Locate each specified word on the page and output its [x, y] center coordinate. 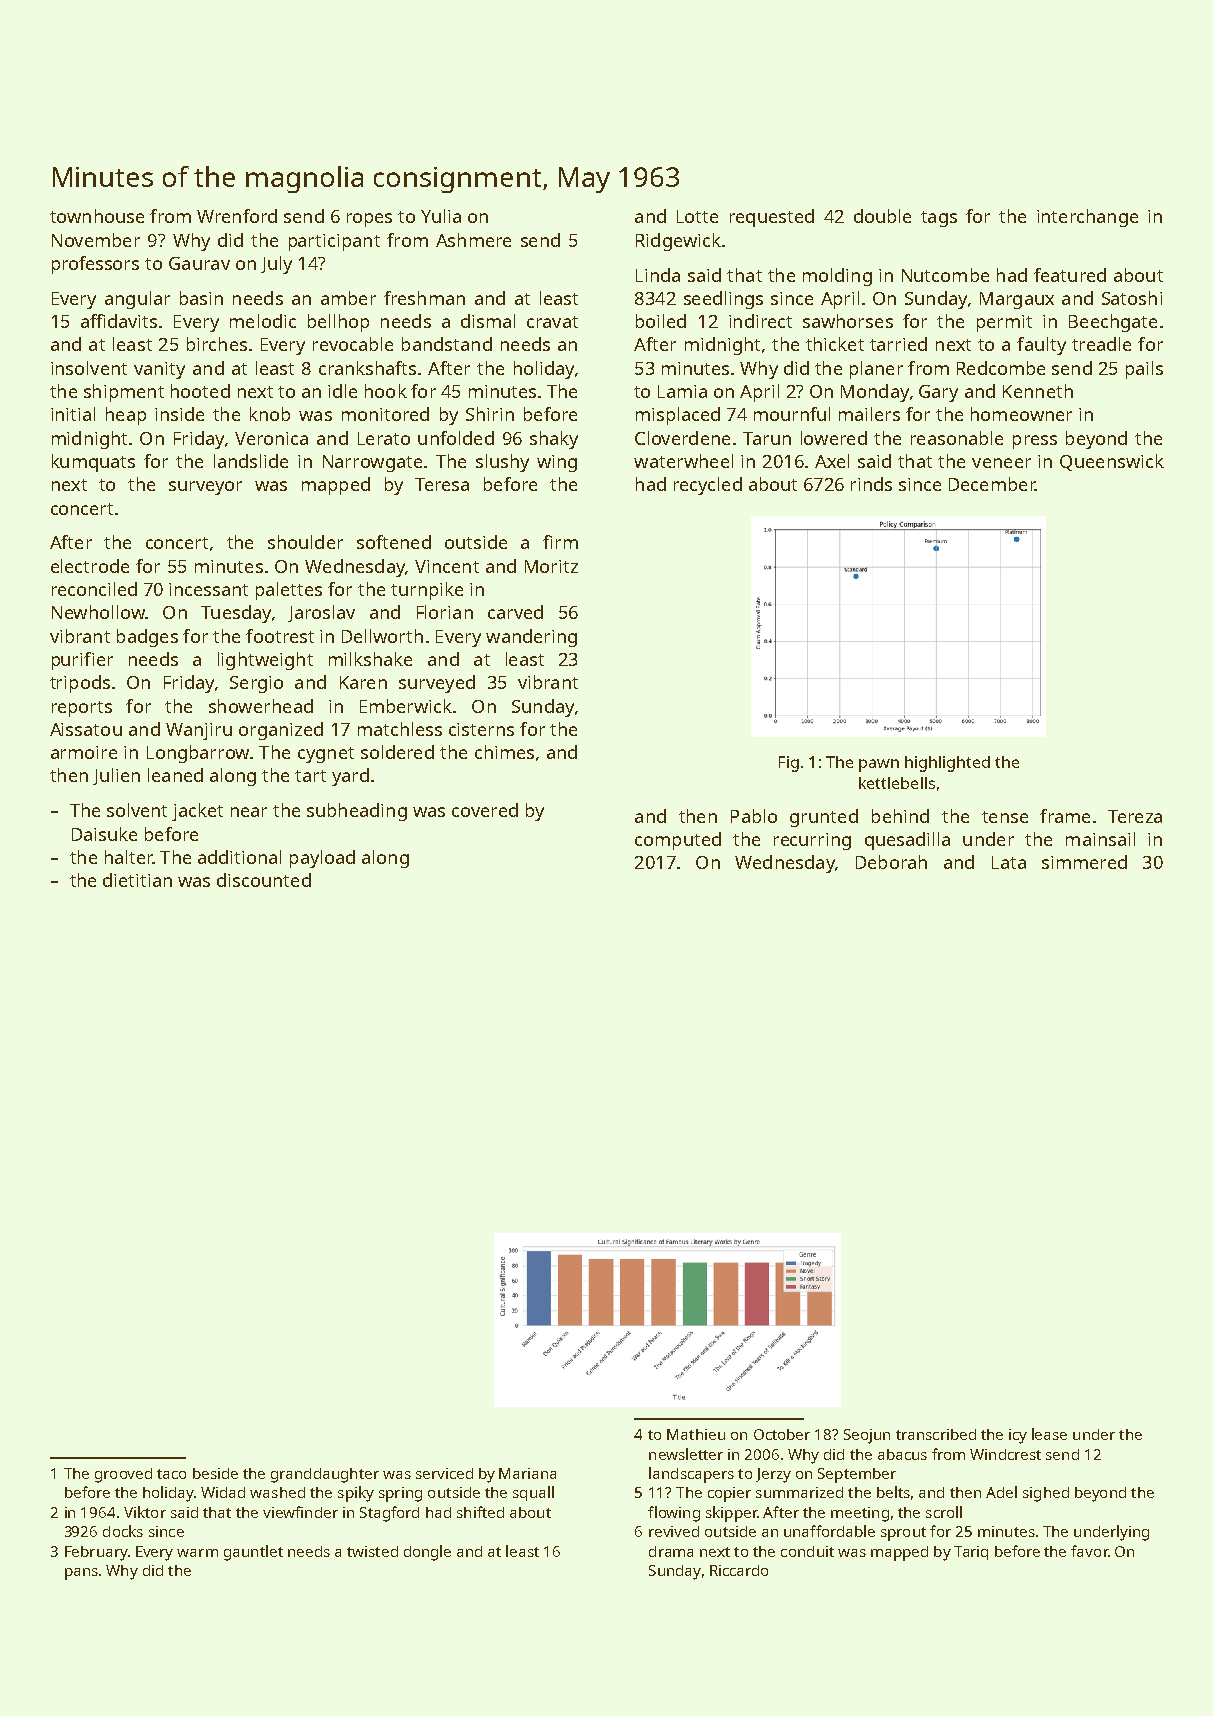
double [882, 216]
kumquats [93, 463]
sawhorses [848, 321]
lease [1049, 1434]
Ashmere [473, 240]
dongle [427, 1553]
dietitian [137, 880]
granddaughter [325, 1475]
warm [197, 1553]
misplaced [678, 416]
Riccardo [739, 1570]
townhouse [97, 216]
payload [322, 859]
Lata [1009, 862]
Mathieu [696, 1434]
